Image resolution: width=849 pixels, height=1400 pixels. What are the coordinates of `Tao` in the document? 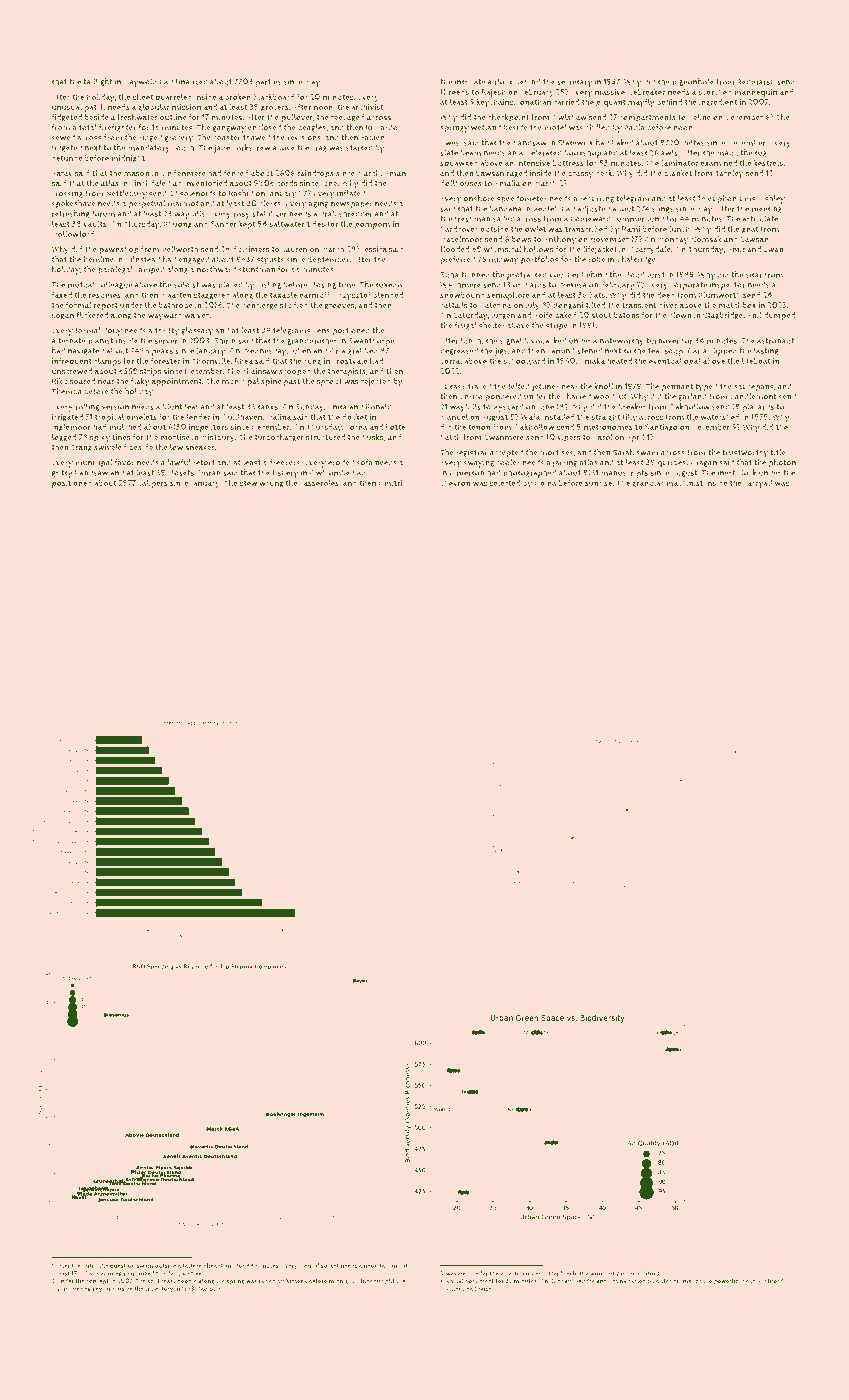 It's located at (203, 1289).
